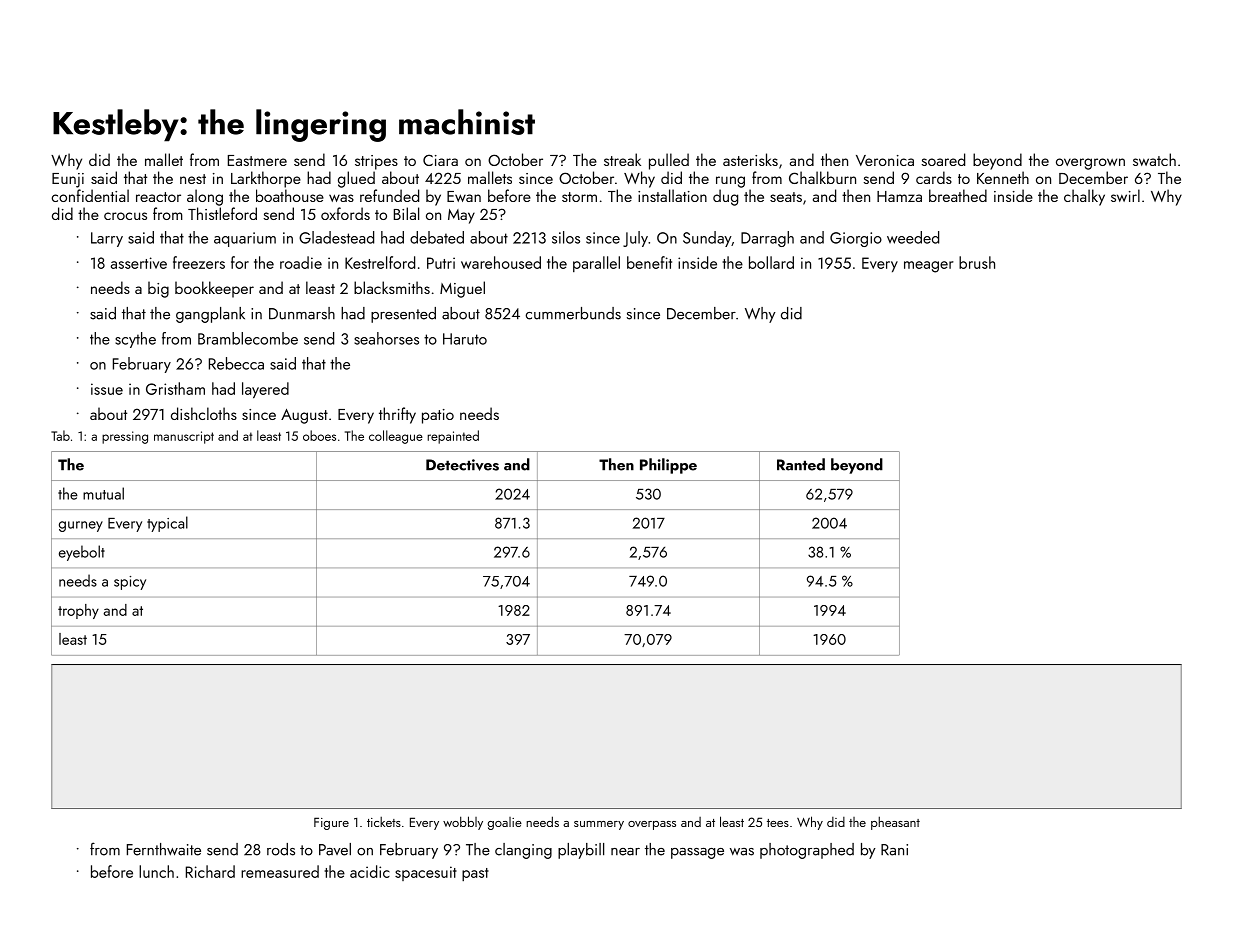 This screenshot has height=952, width=1233. Describe the element at coordinates (384, 822) in the screenshot. I see `tickets` at that location.
